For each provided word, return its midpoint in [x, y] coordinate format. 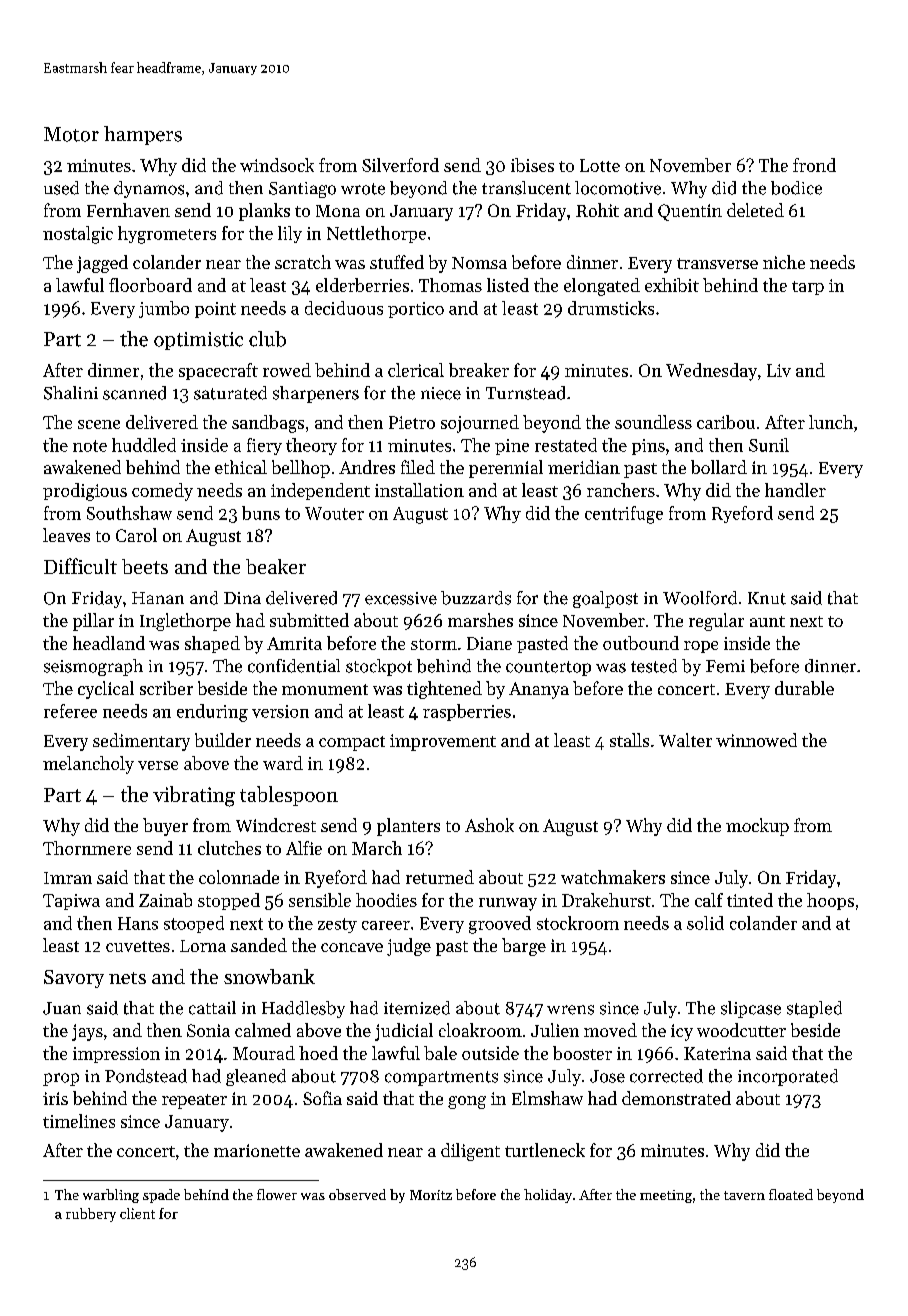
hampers [143, 135]
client [137, 1213]
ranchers [621, 490]
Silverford [400, 165]
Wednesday [711, 372]
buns [261, 513]
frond [814, 165]
